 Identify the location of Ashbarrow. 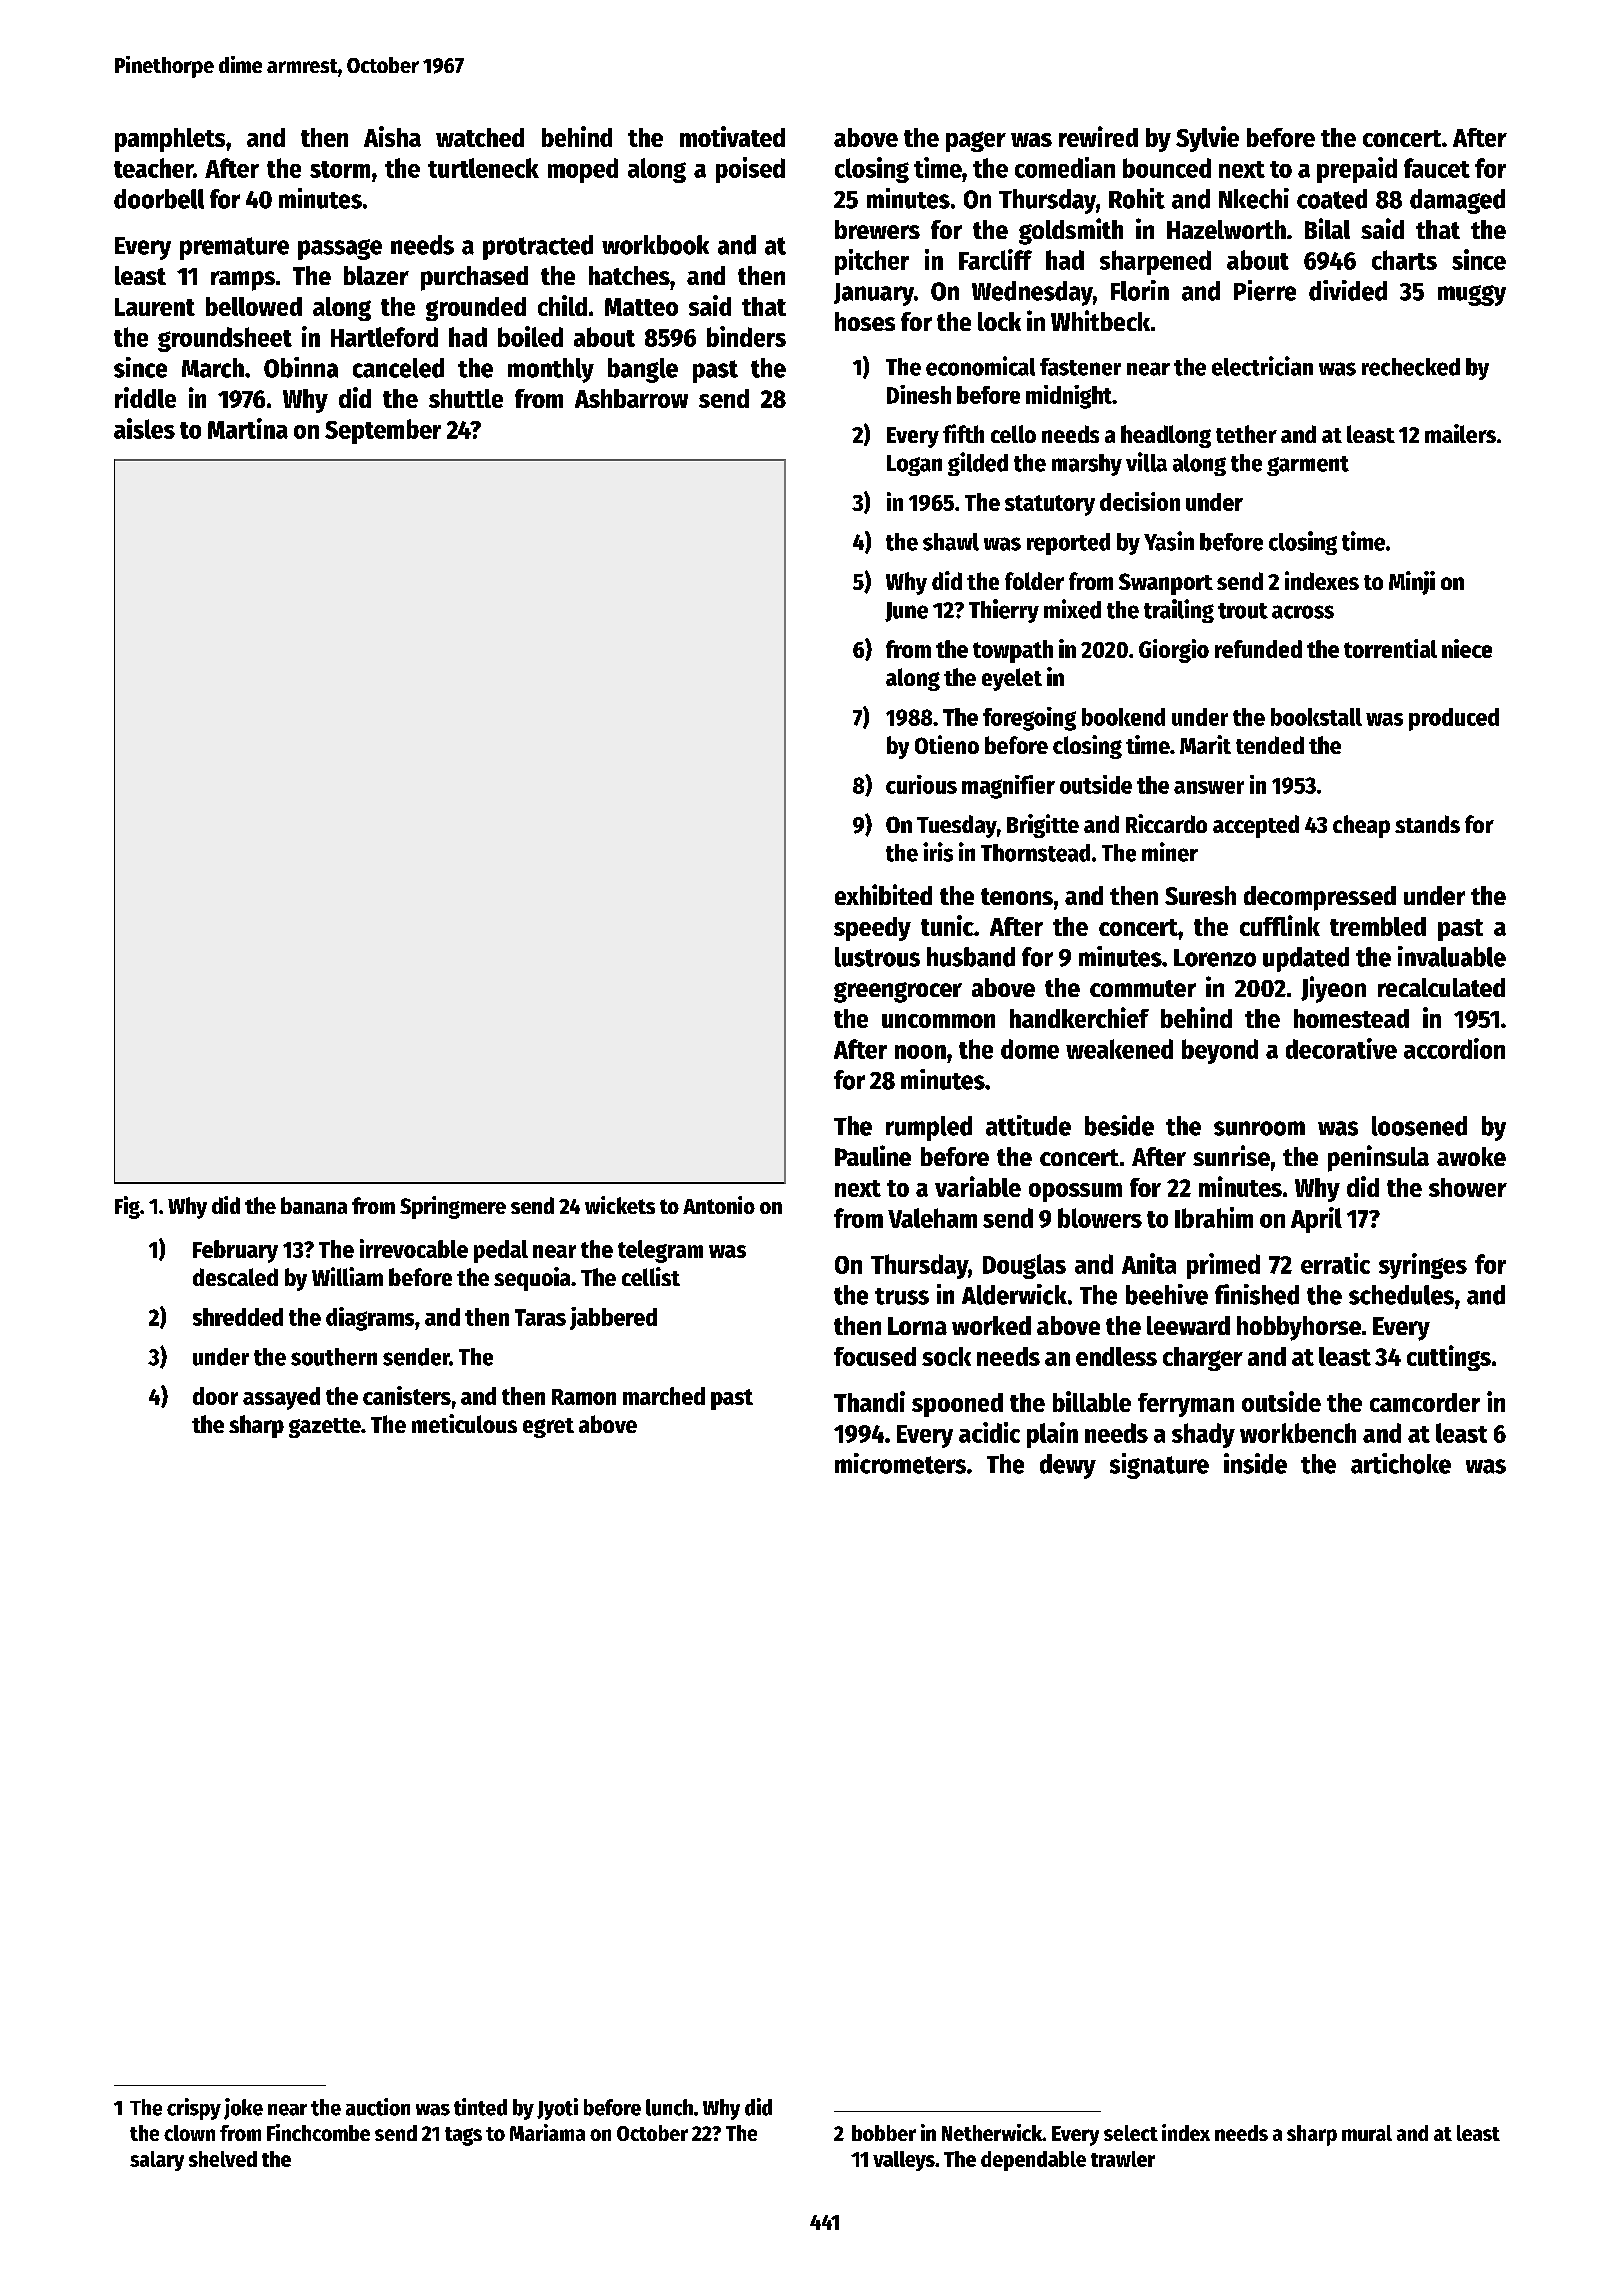
(631, 398).
